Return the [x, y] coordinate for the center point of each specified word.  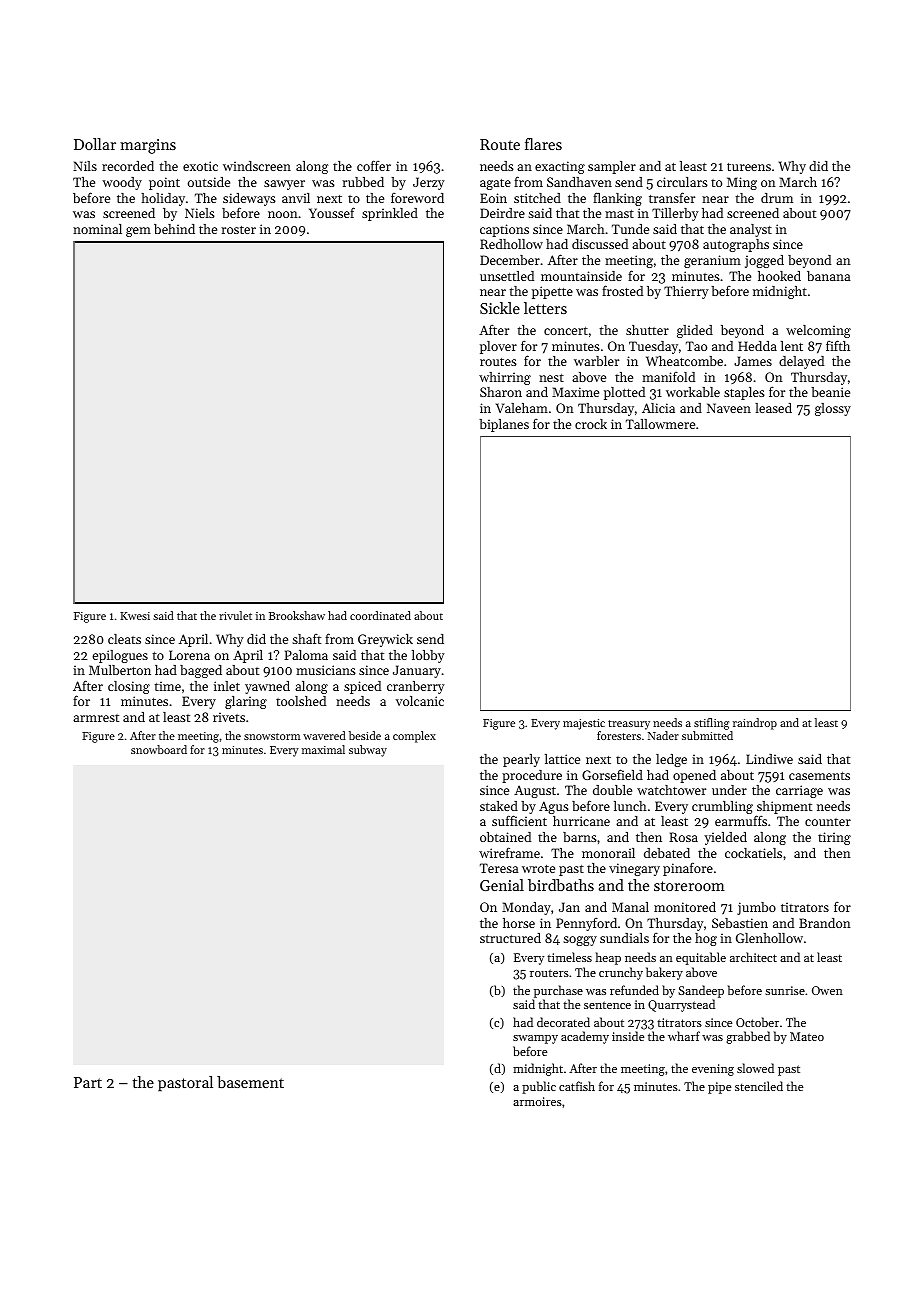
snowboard [159, 749]
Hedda [757, 346]
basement [250, 1082]
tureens [749, 167]
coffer [374, 165]
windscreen [257, 166]
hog [706, 939]
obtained [505, 837]
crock [591, 424]
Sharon [501, 392]
